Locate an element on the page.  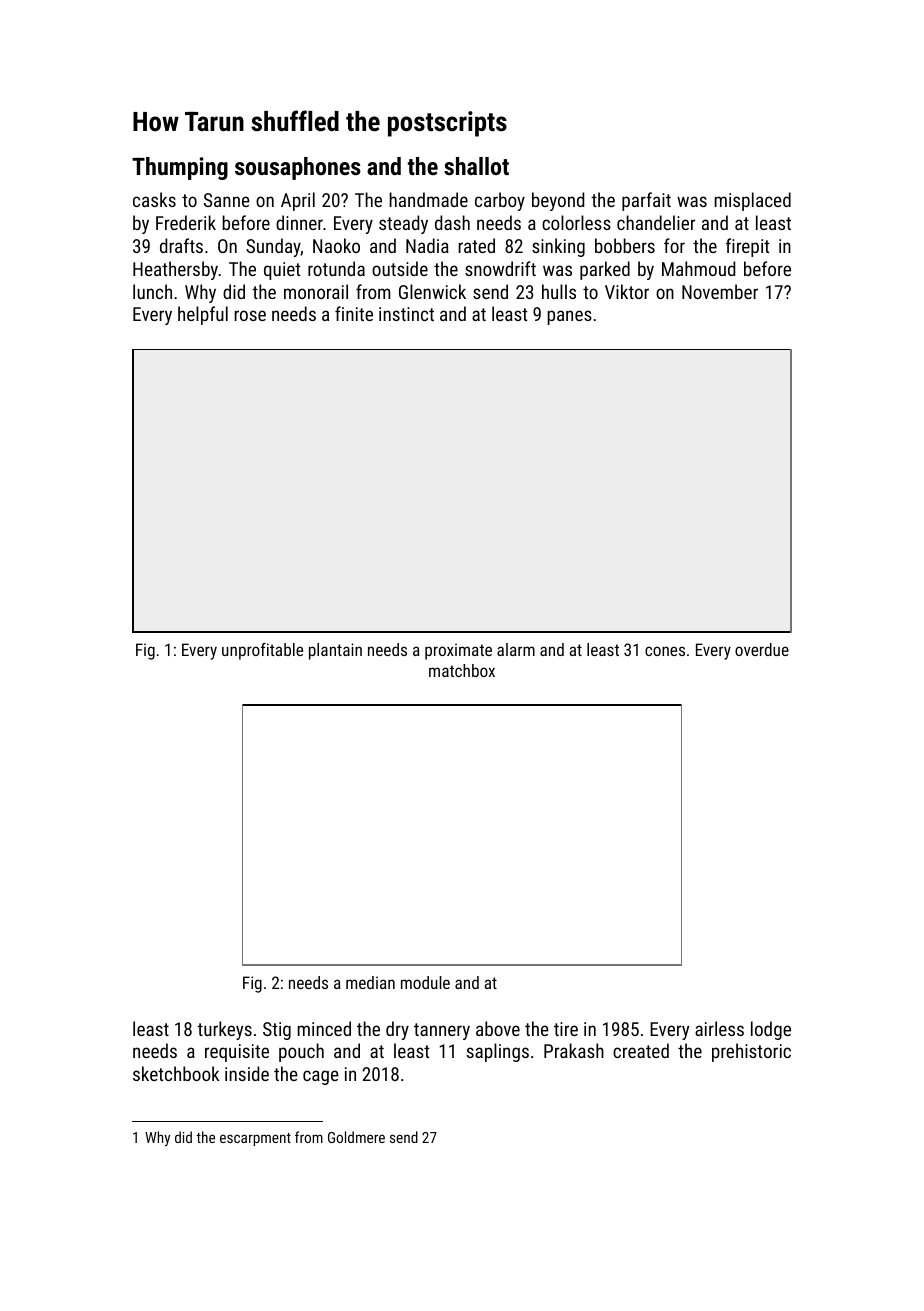
module is located at coordinates (425, 982).
